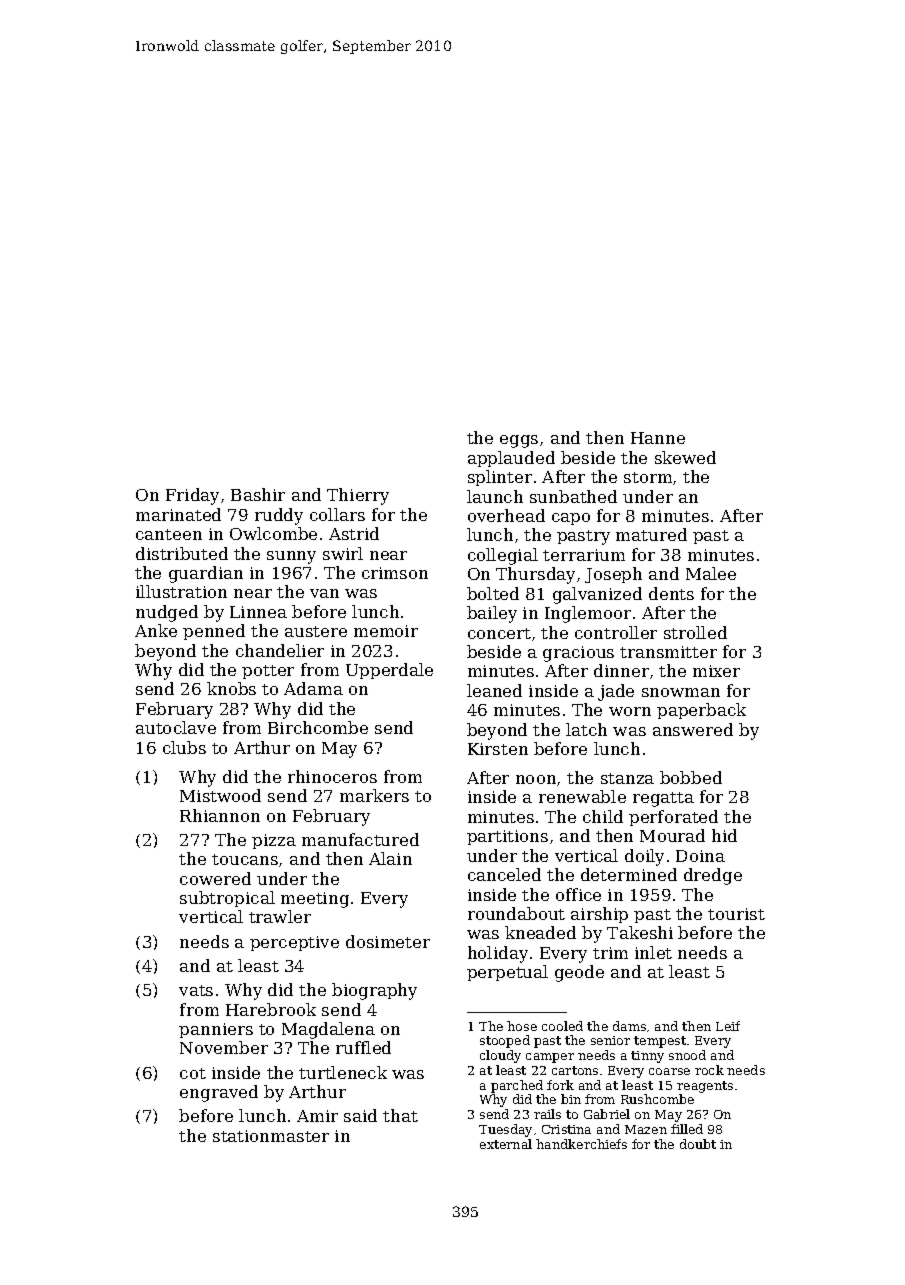 This document has height=1285, width=905. Describe the element at coordinates (374, 795) in the document. I see `markers` at that location.
